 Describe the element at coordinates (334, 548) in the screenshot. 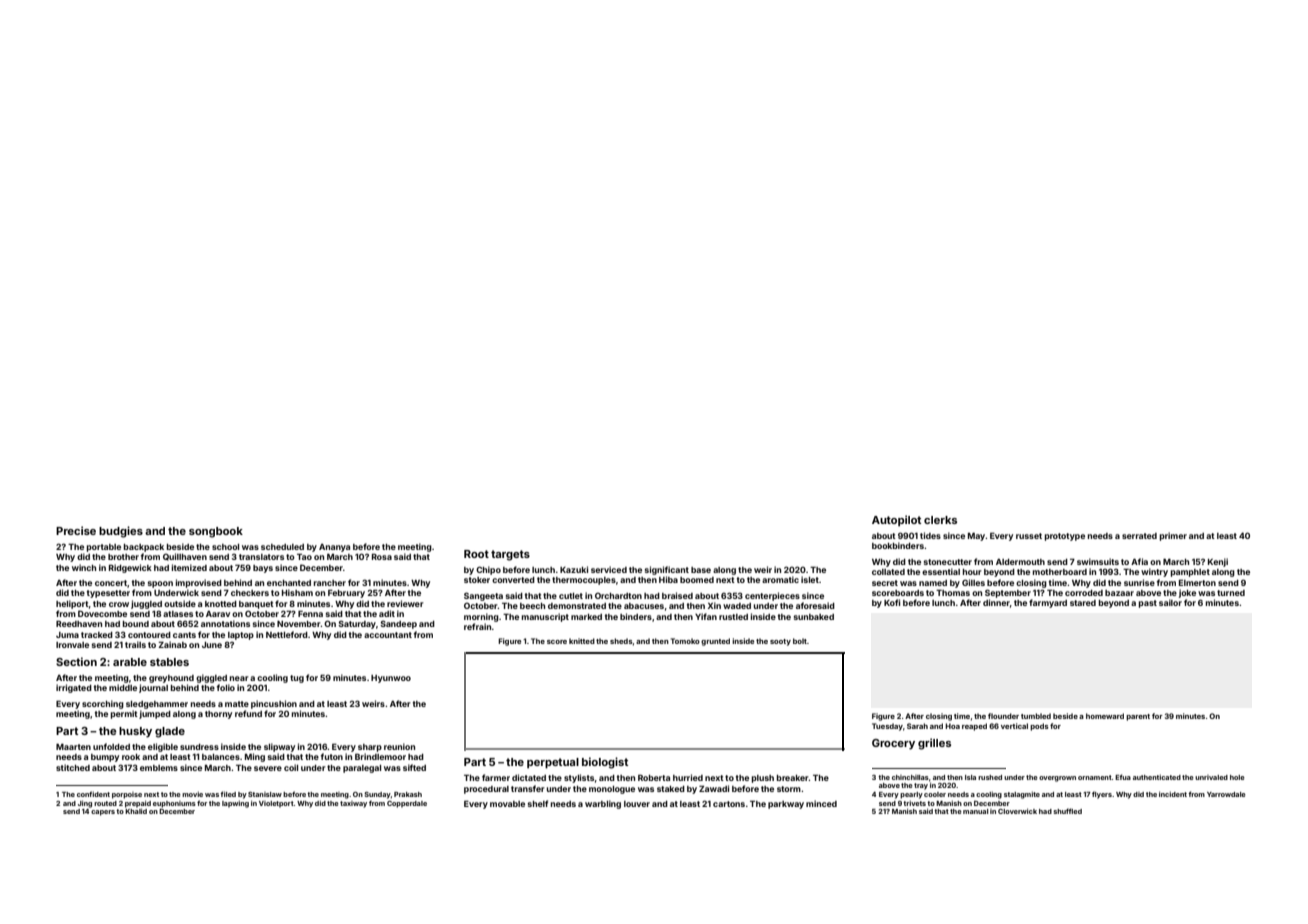

I see `Ananya` at that location.
